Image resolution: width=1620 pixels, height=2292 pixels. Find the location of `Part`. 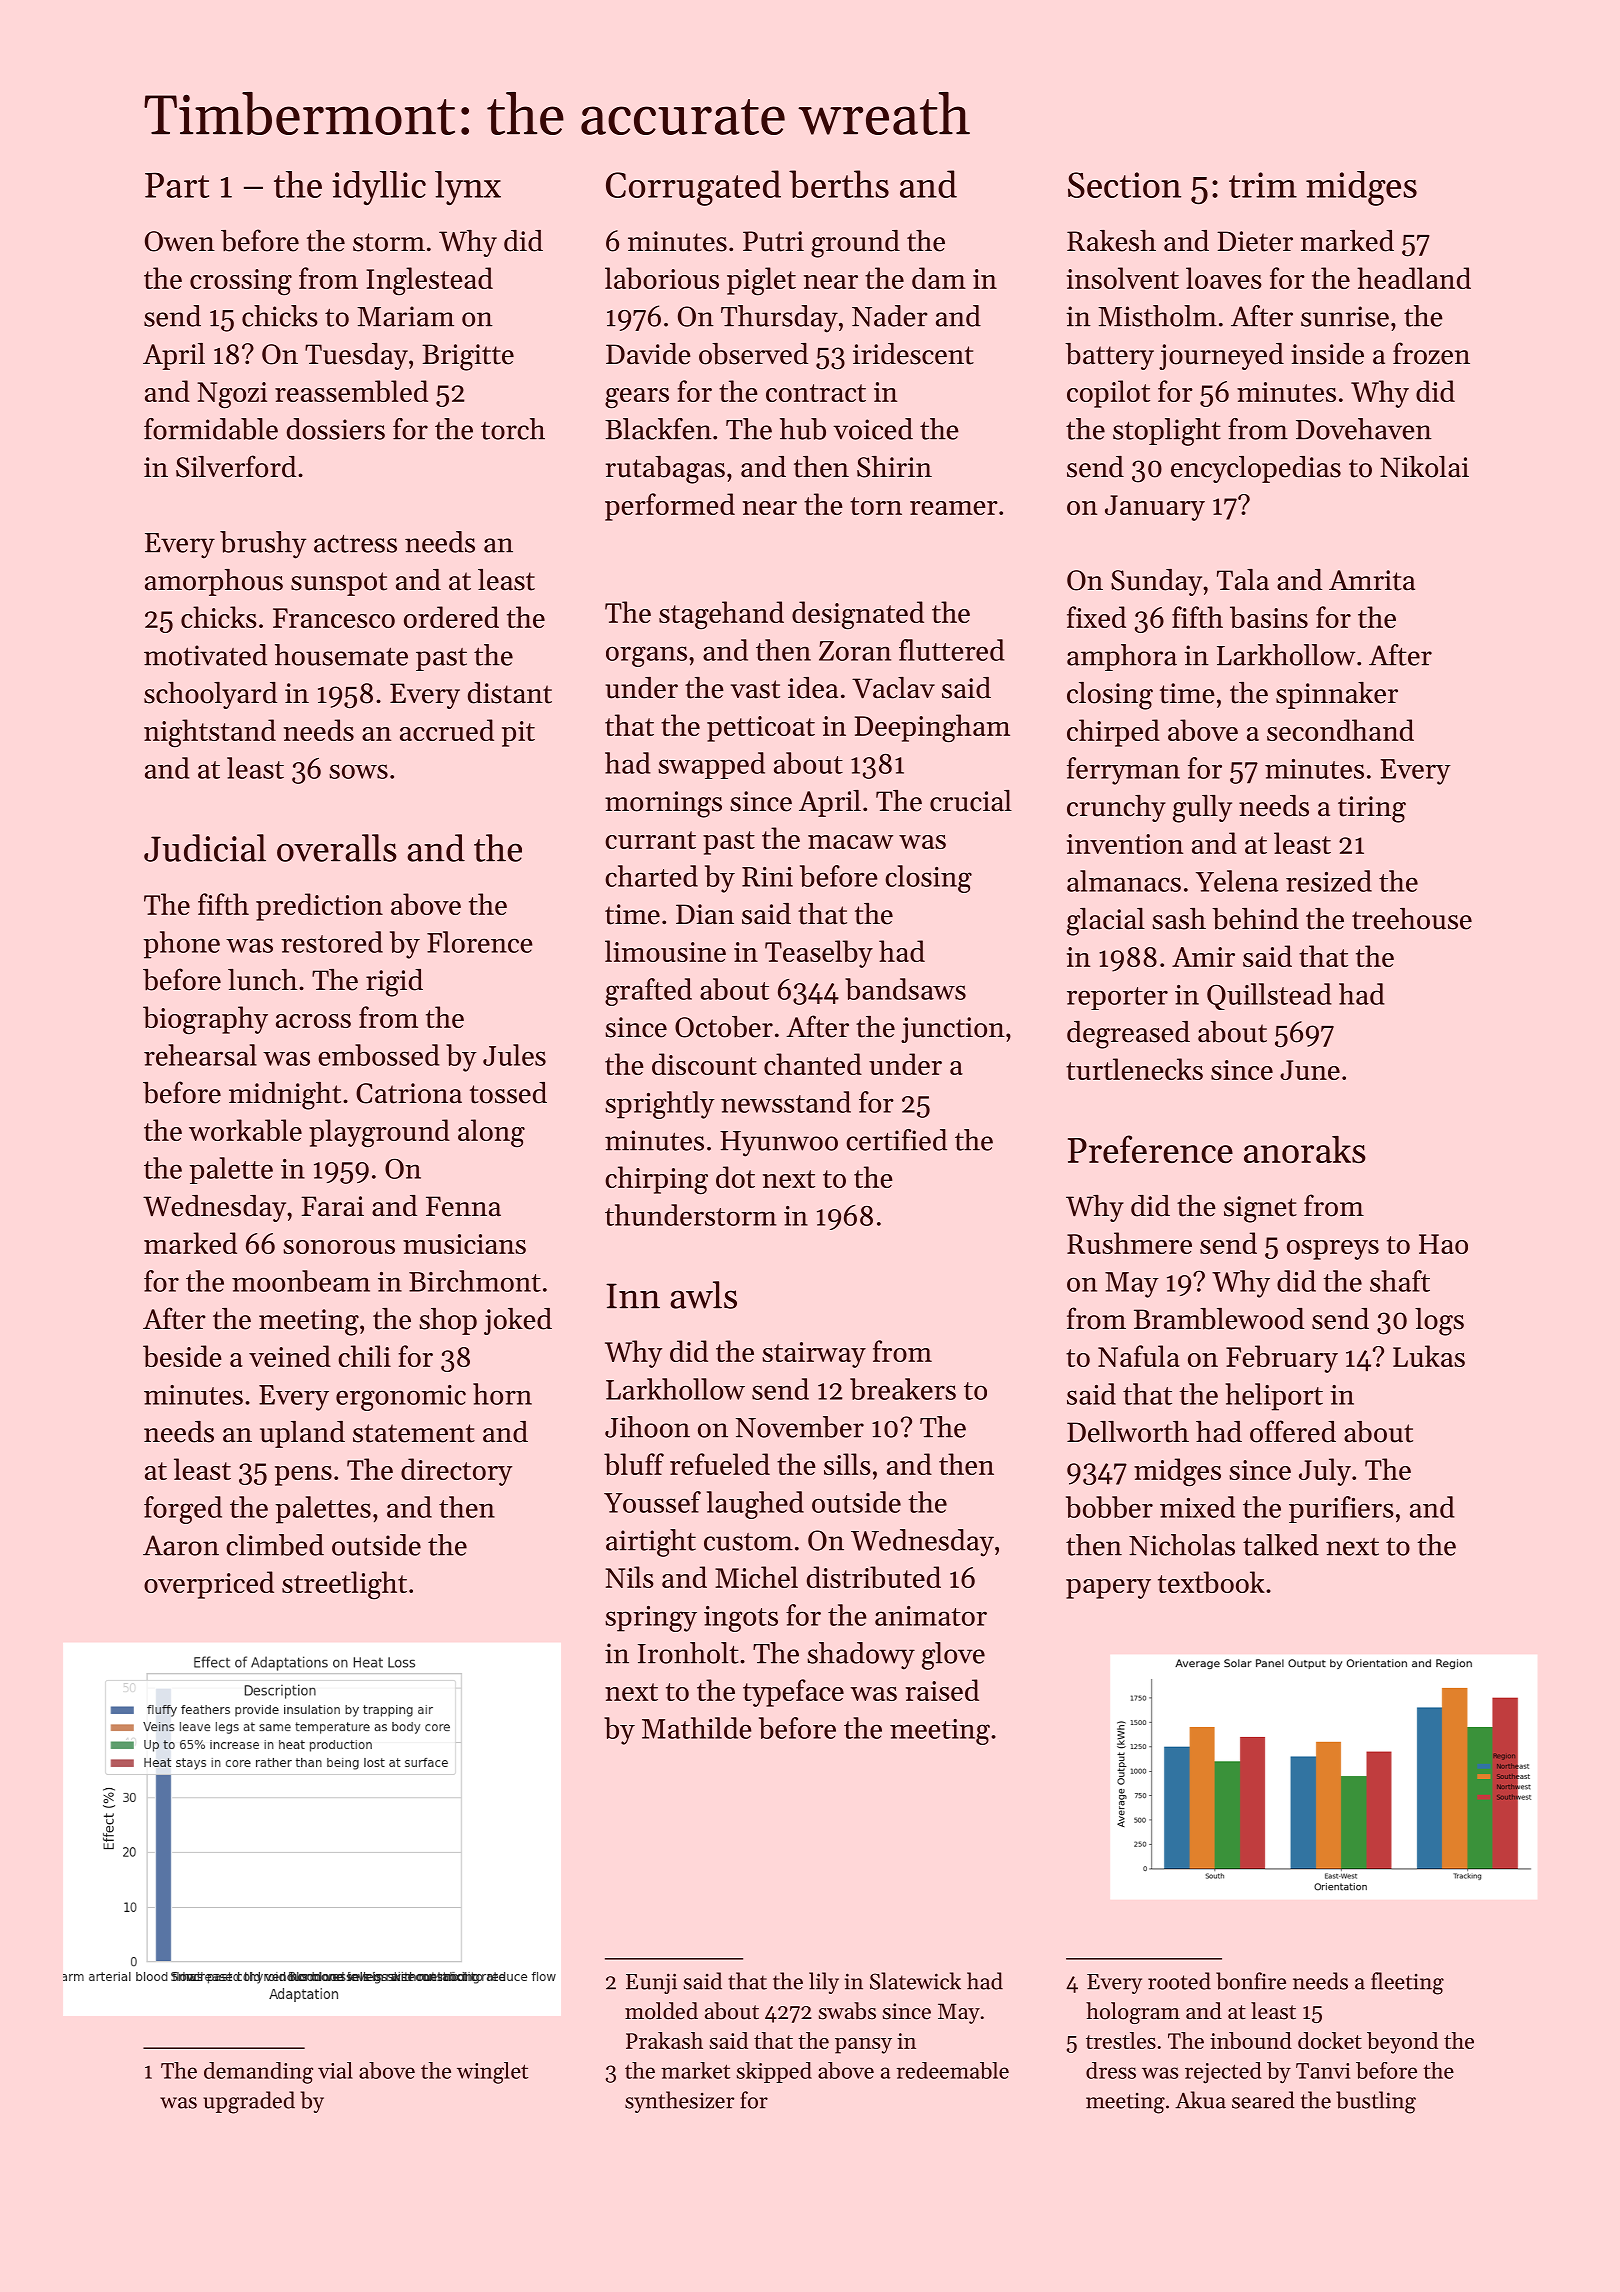

Part is located at coordinates (177, 185).
